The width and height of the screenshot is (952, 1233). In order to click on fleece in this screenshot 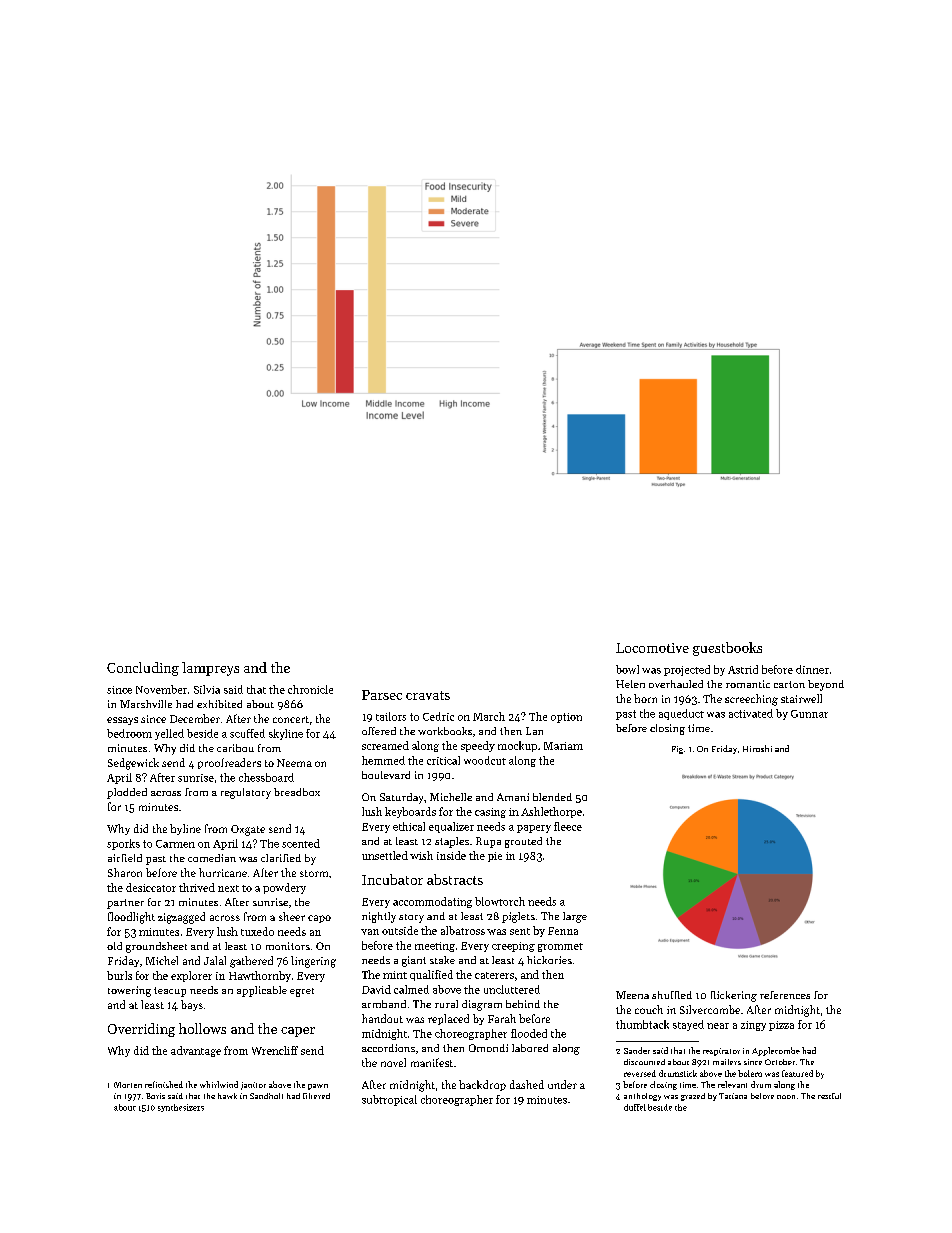, I will do `click(568, 826)`.
